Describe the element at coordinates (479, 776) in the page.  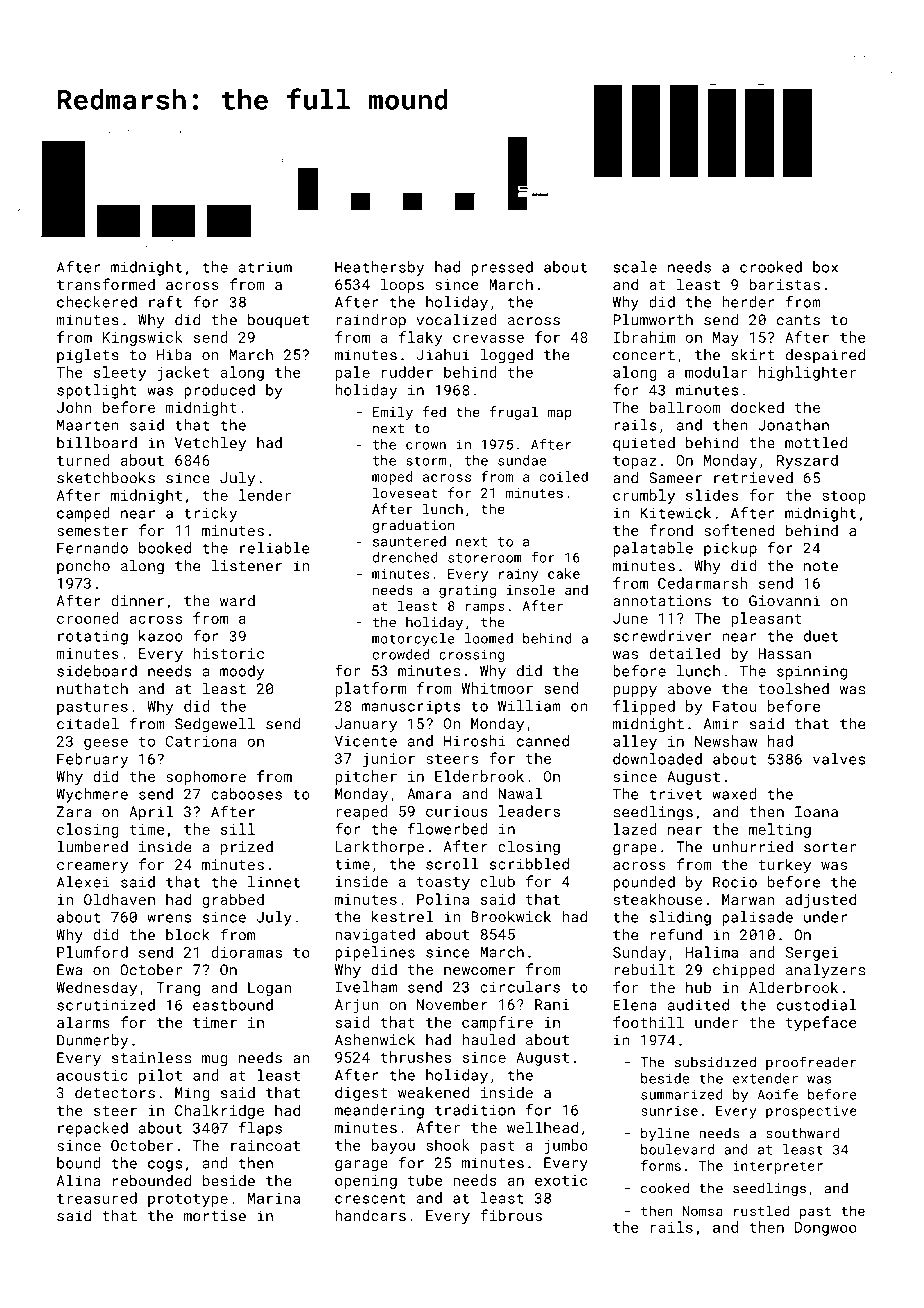
I see `Elderbrook` at that location.
